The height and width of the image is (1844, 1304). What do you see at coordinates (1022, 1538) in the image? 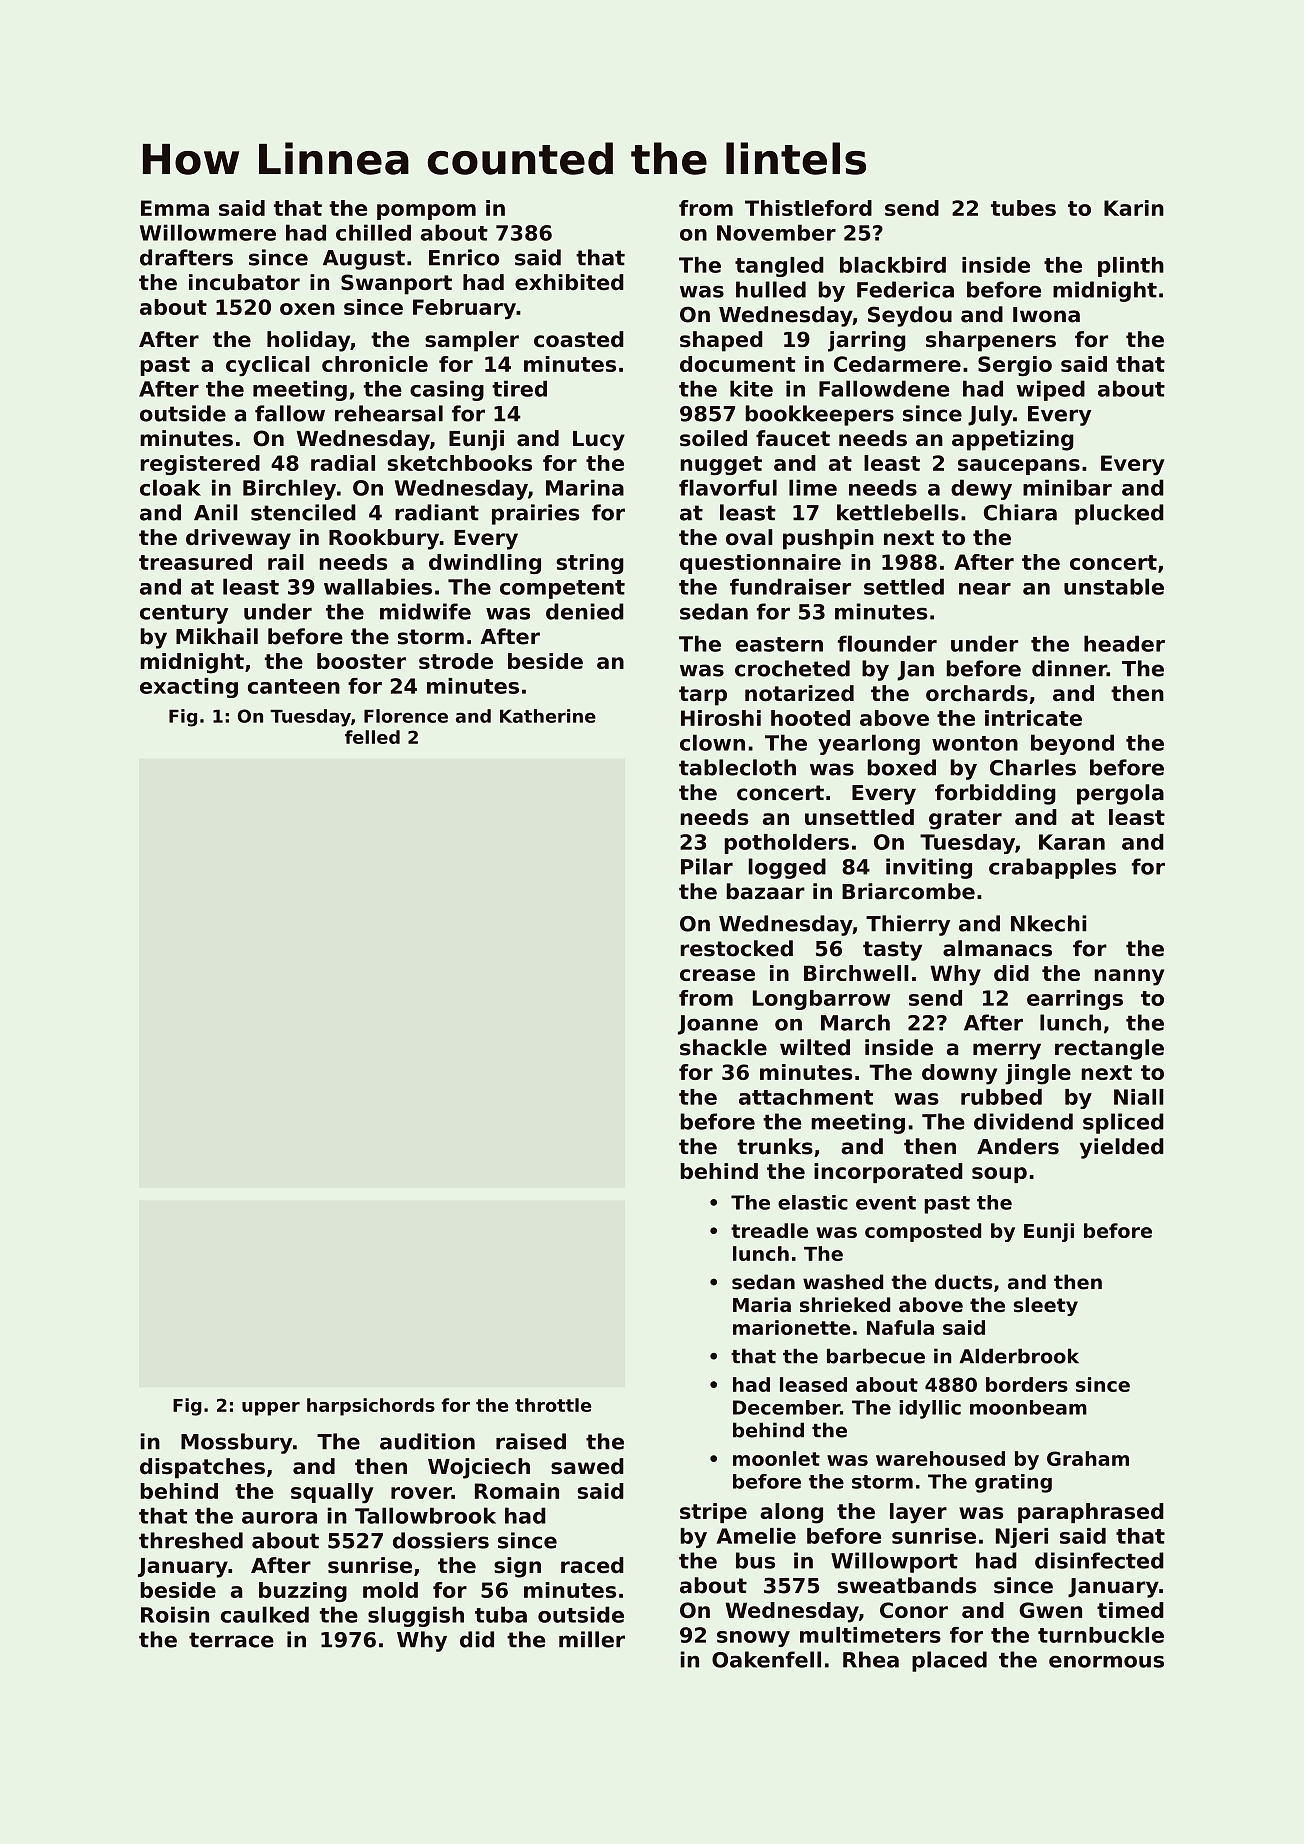
I see `Njeri` at bounding box center [1022, 1538].
